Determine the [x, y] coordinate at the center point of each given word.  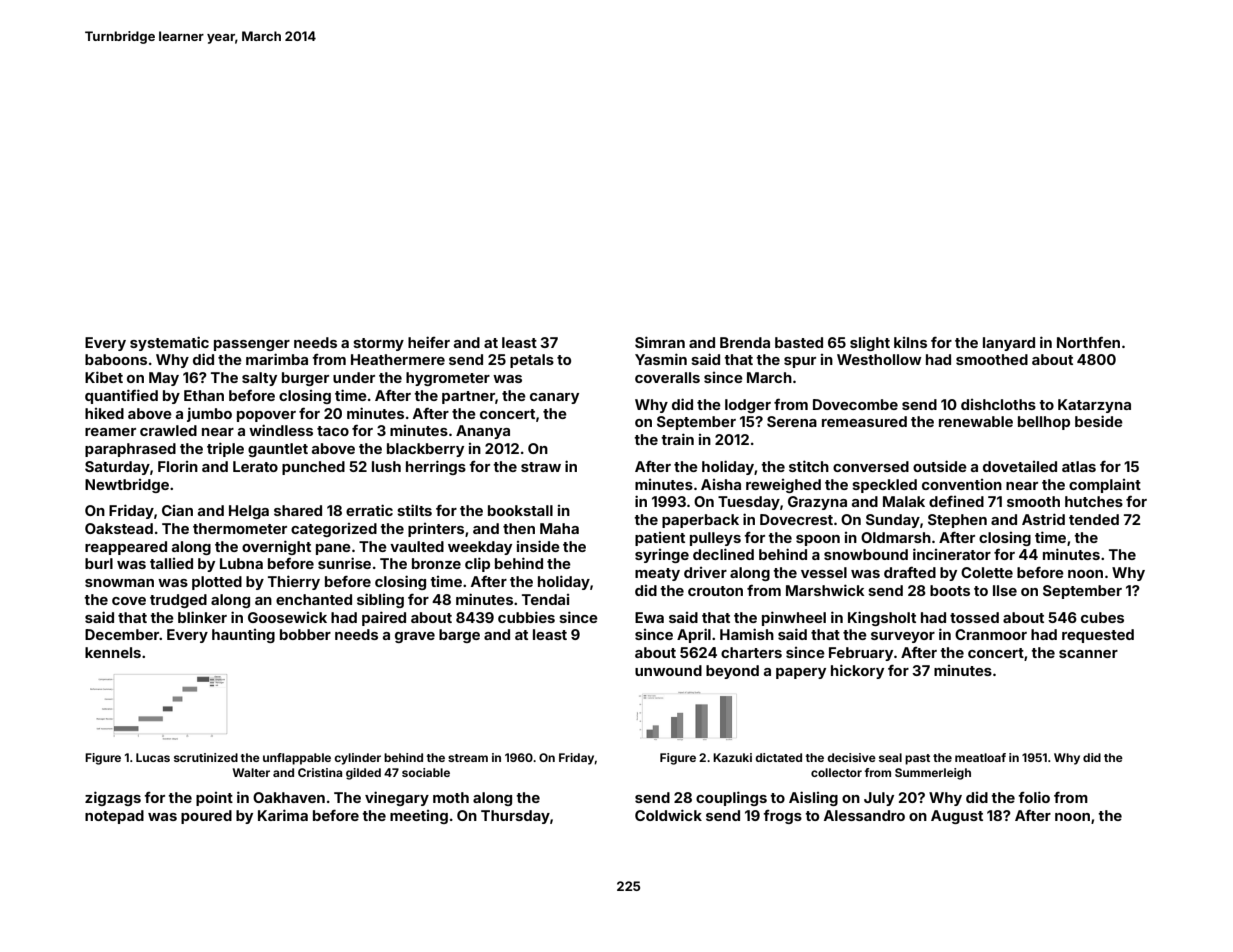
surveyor [903, 637]
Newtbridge [127, 486]
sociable [426, 772]
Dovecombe [855, 404]
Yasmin [661, 359]
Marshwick [825, 590]
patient [660, 539]
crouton [715, 591]
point [214, 799]
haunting [243, 636]
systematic [169, 343]
